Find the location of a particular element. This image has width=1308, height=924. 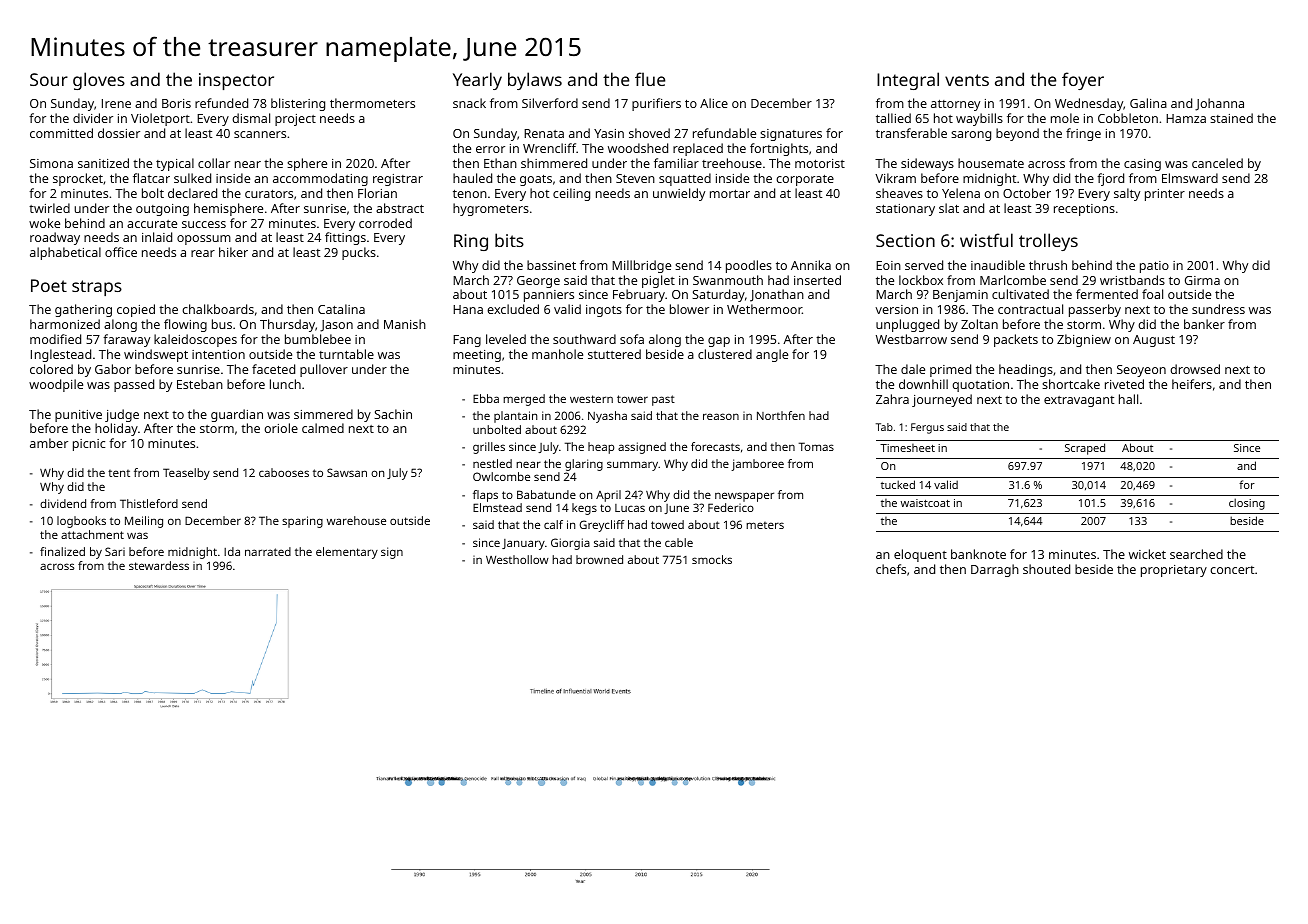

printer is located at coordinates (1165, 195).
